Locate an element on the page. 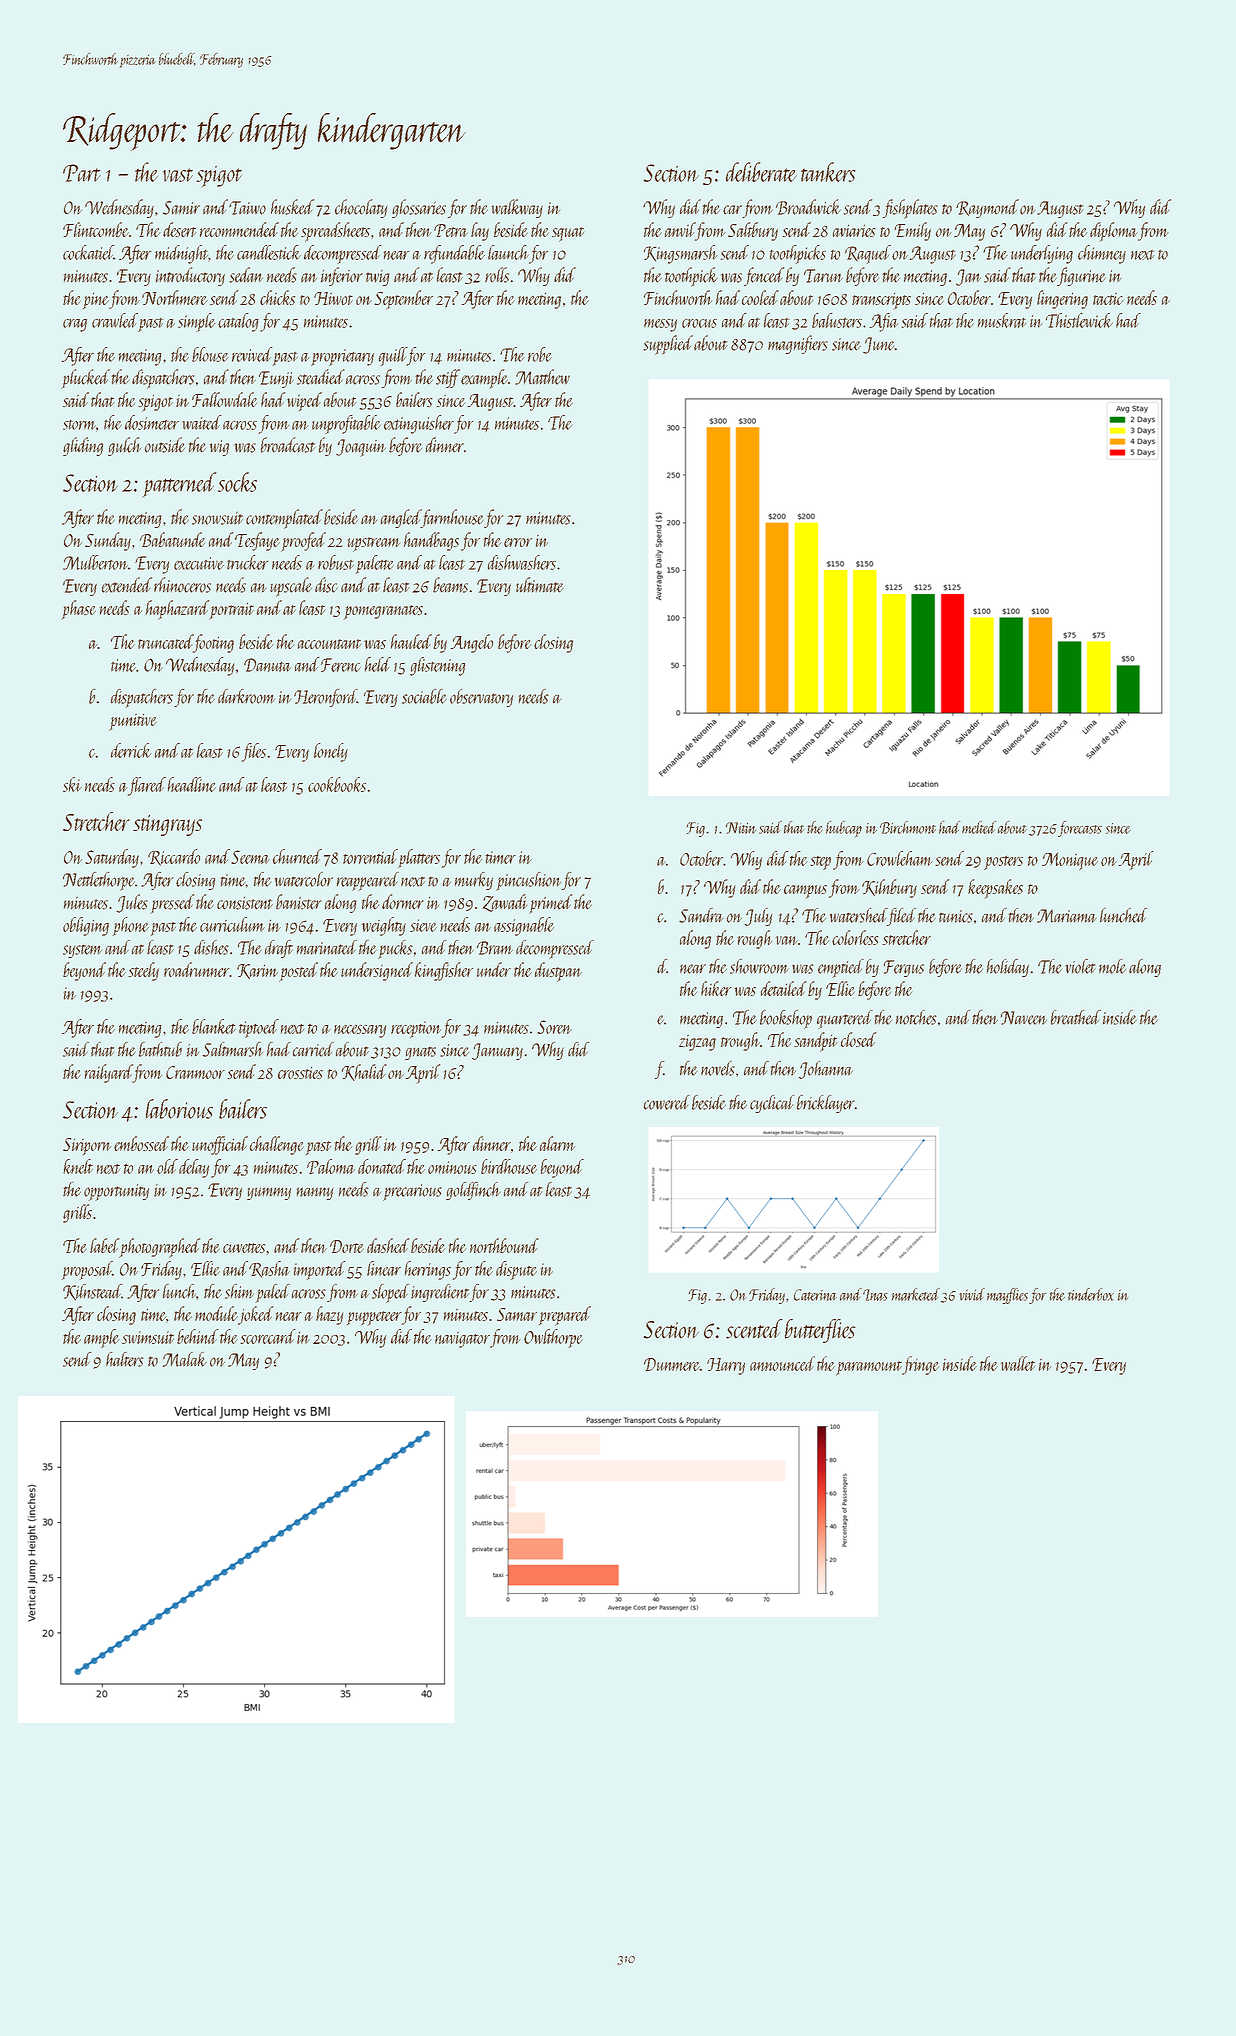  Part is located at coordinates (82, 173).
